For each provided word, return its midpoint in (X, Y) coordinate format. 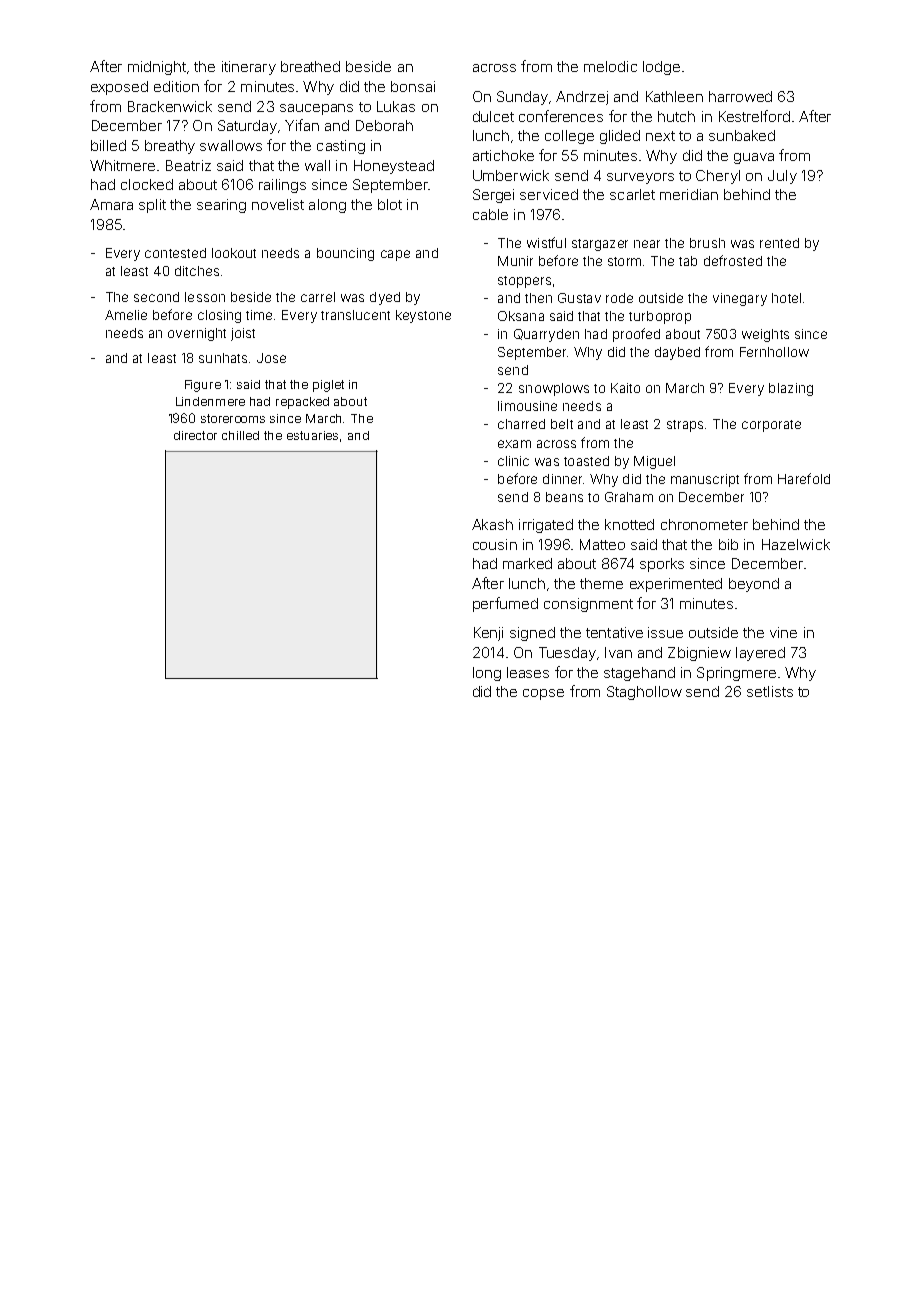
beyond (754, 585)
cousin (495, 544)
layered (760, 654)
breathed (310, 66)
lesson (205, 297)
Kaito (625, 388)
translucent (355, 315)
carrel (318, 297)
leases (528, 672)
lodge (661, 68)
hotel (786, 298)
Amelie (126, 315)
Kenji (488, 634)
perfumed (505, 604)
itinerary (249, 68)
